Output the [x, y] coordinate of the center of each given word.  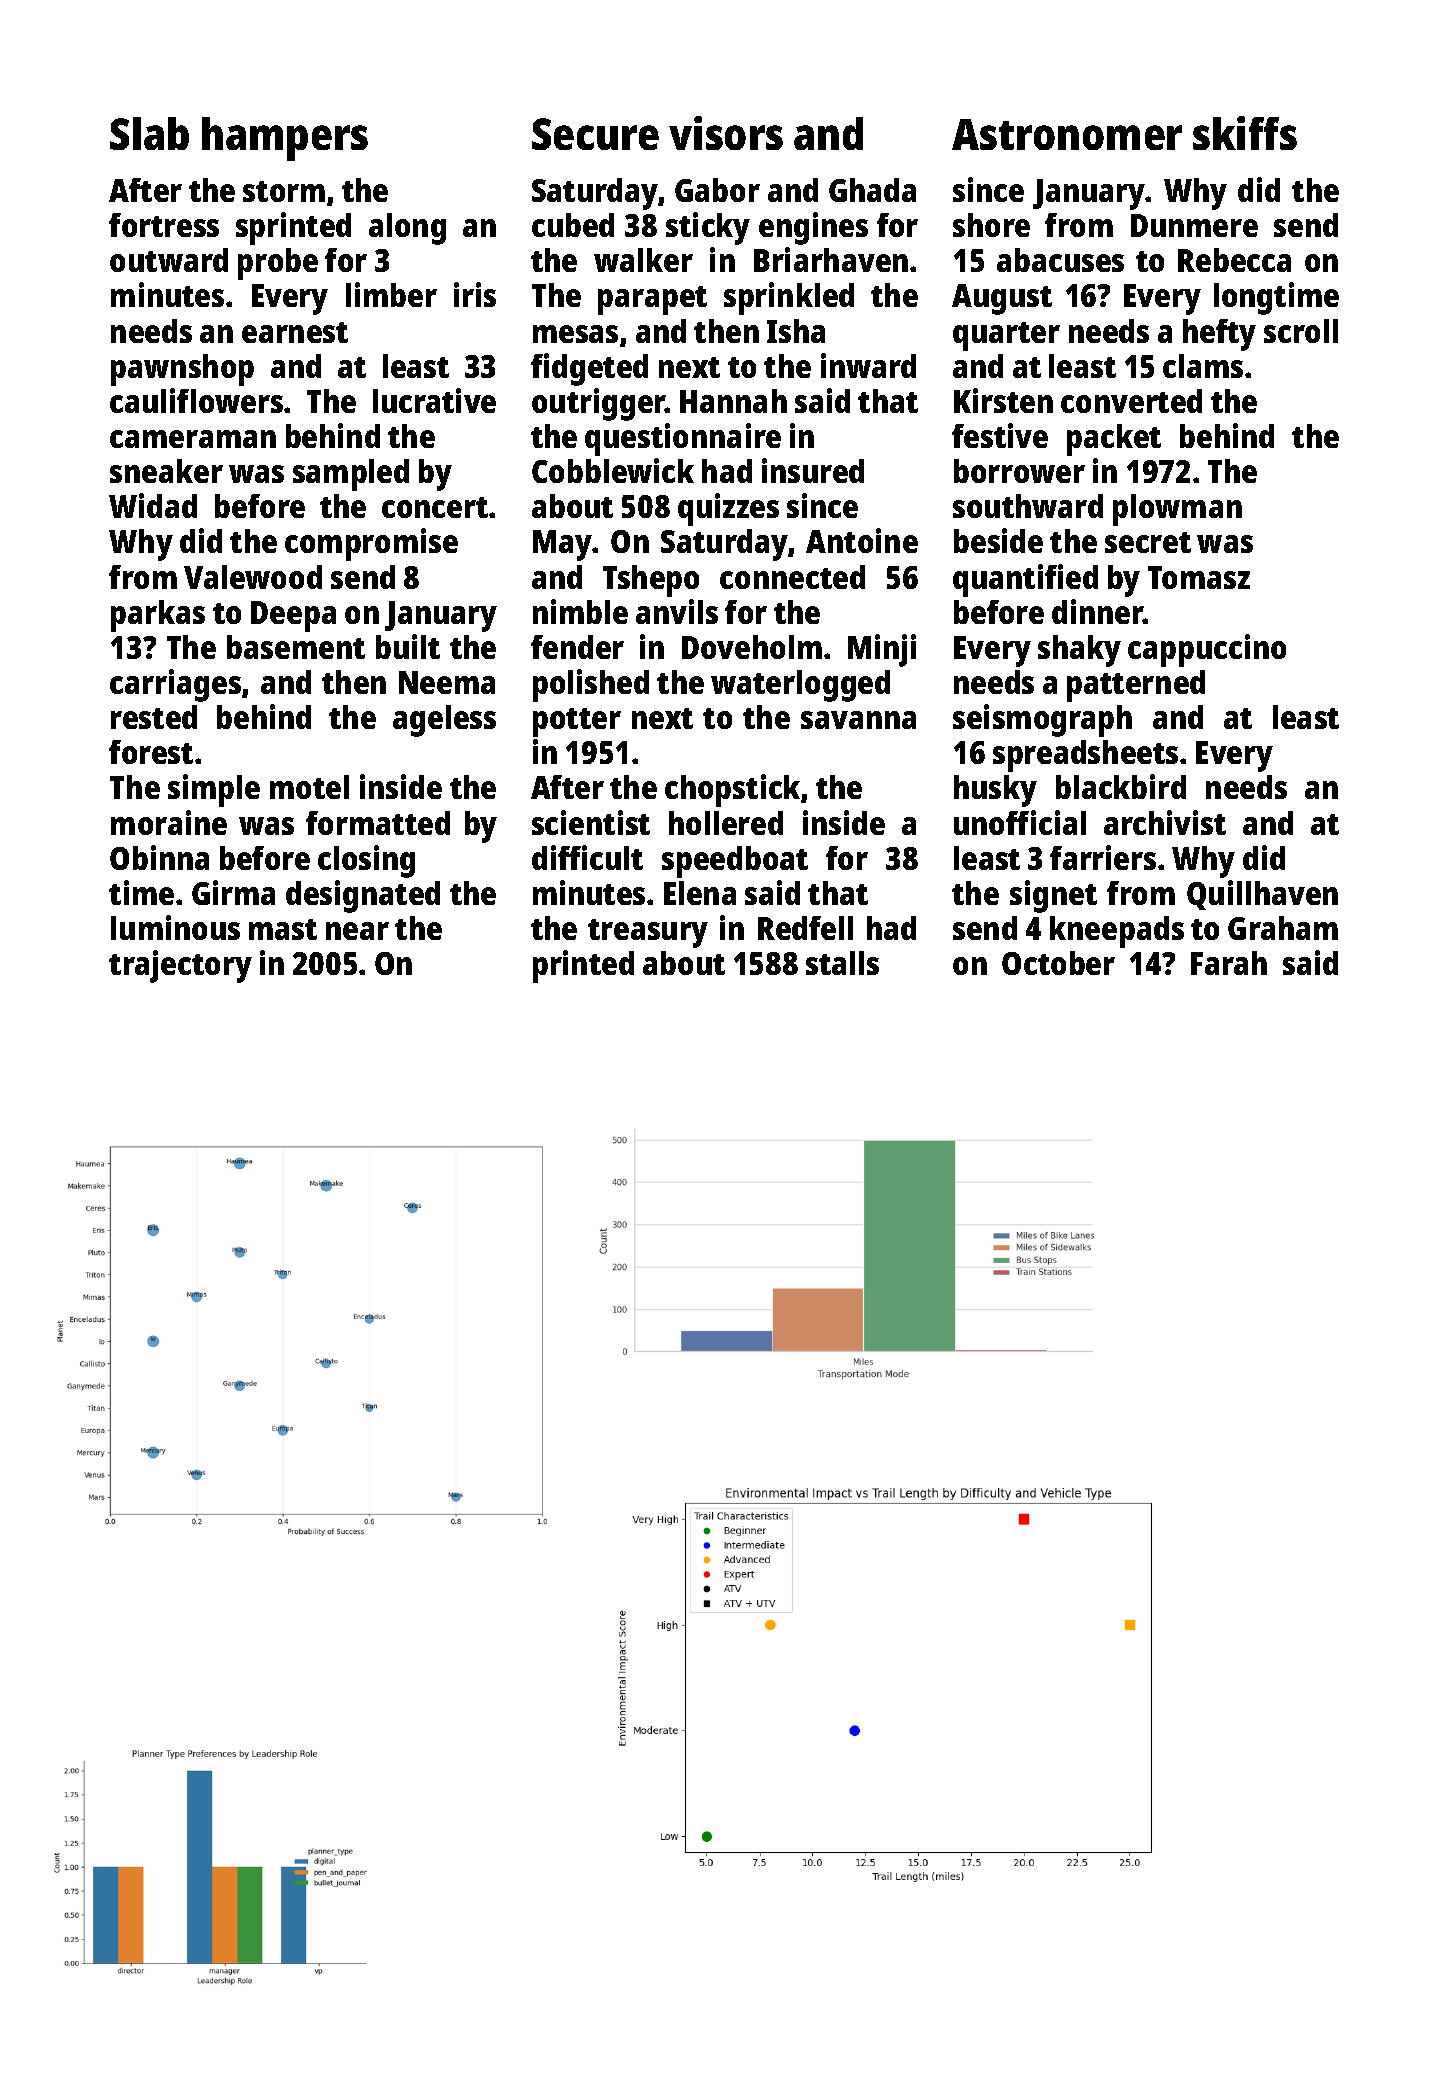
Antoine [862, 540]
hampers [285, 139]
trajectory [180, 966]
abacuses [1060, 260]
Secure [595, 134]
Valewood [253, 577]
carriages [175, 685]
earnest [295, 332]
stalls [842, 963]
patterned [1136, 686]
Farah [1229, 963]
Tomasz [1199, 577]
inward [868, 365]
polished [591, 685]
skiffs [1245, 133]
